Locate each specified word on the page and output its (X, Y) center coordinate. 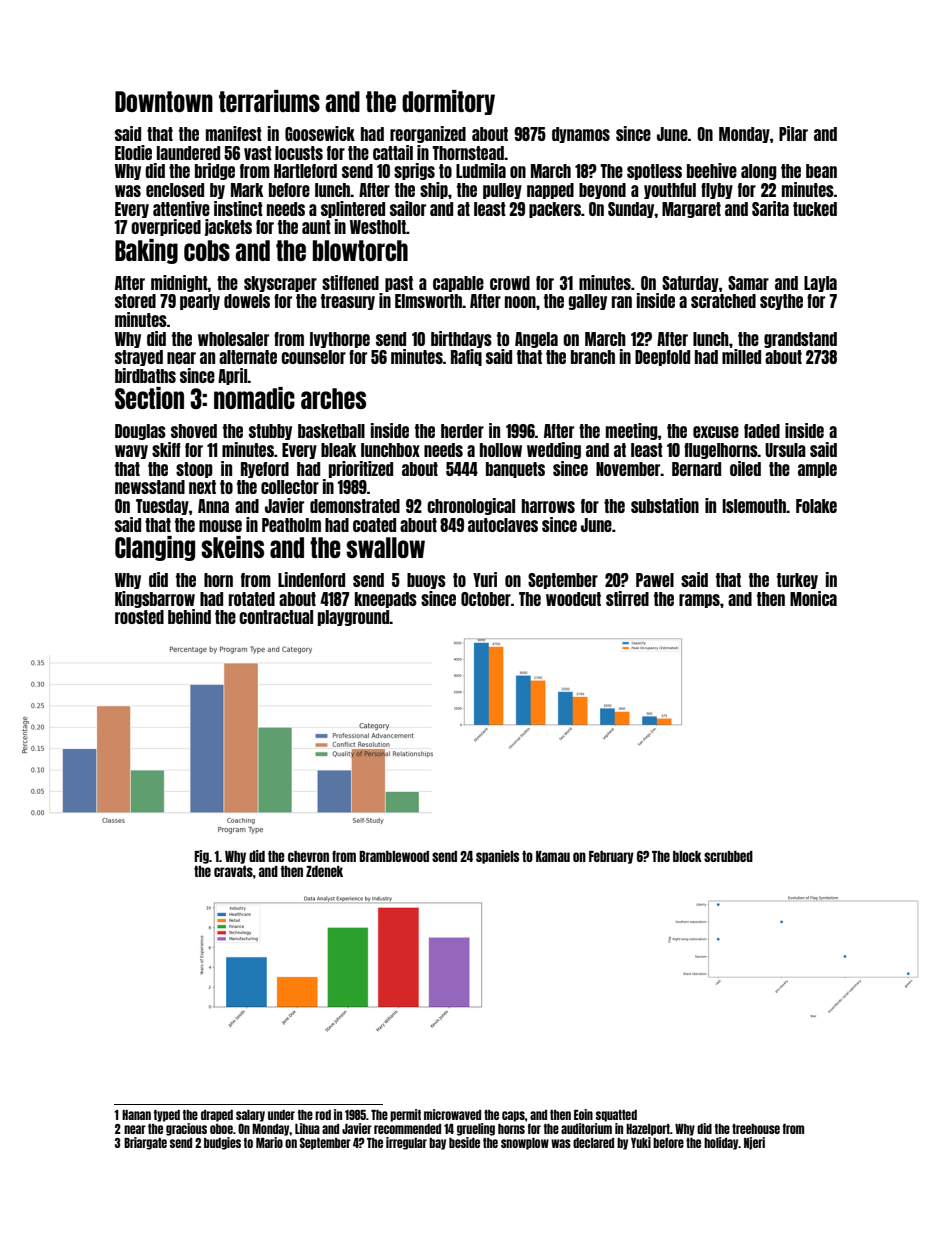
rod (323, 1115)
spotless (654, 172)
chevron (308, 856)
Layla (820, 284)
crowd (510, 283)
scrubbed (728, 856)
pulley (502, 191)
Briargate (145, 1143)
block (687, 856)
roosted (139, 617)
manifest (234, 133)
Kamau (553, 856)
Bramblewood (394, 856)
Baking (146, 251)
